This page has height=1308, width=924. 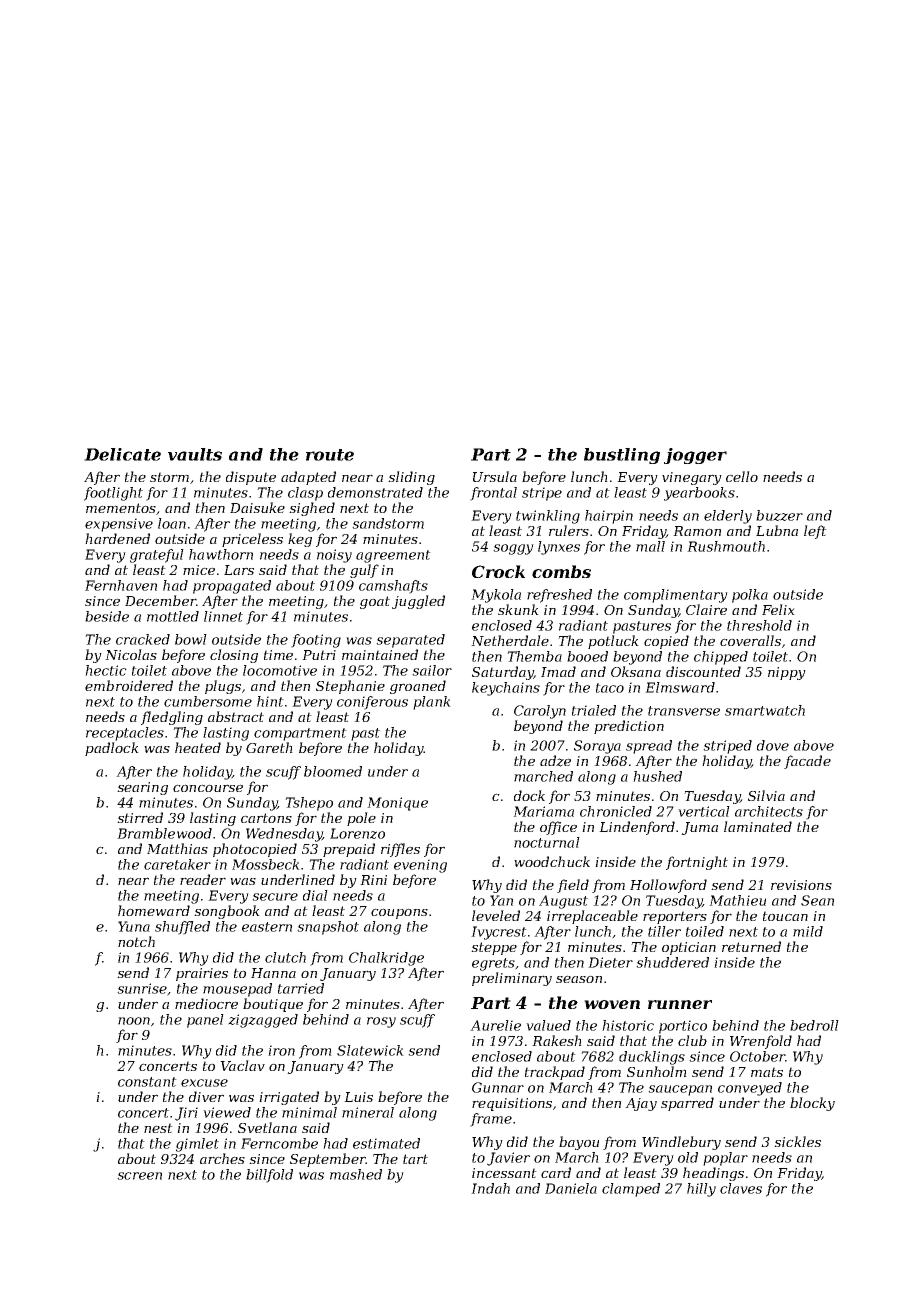 What do you see at coordinates (400, 850) in the page?
I see `riffles` at bounding box center [400, 850].
